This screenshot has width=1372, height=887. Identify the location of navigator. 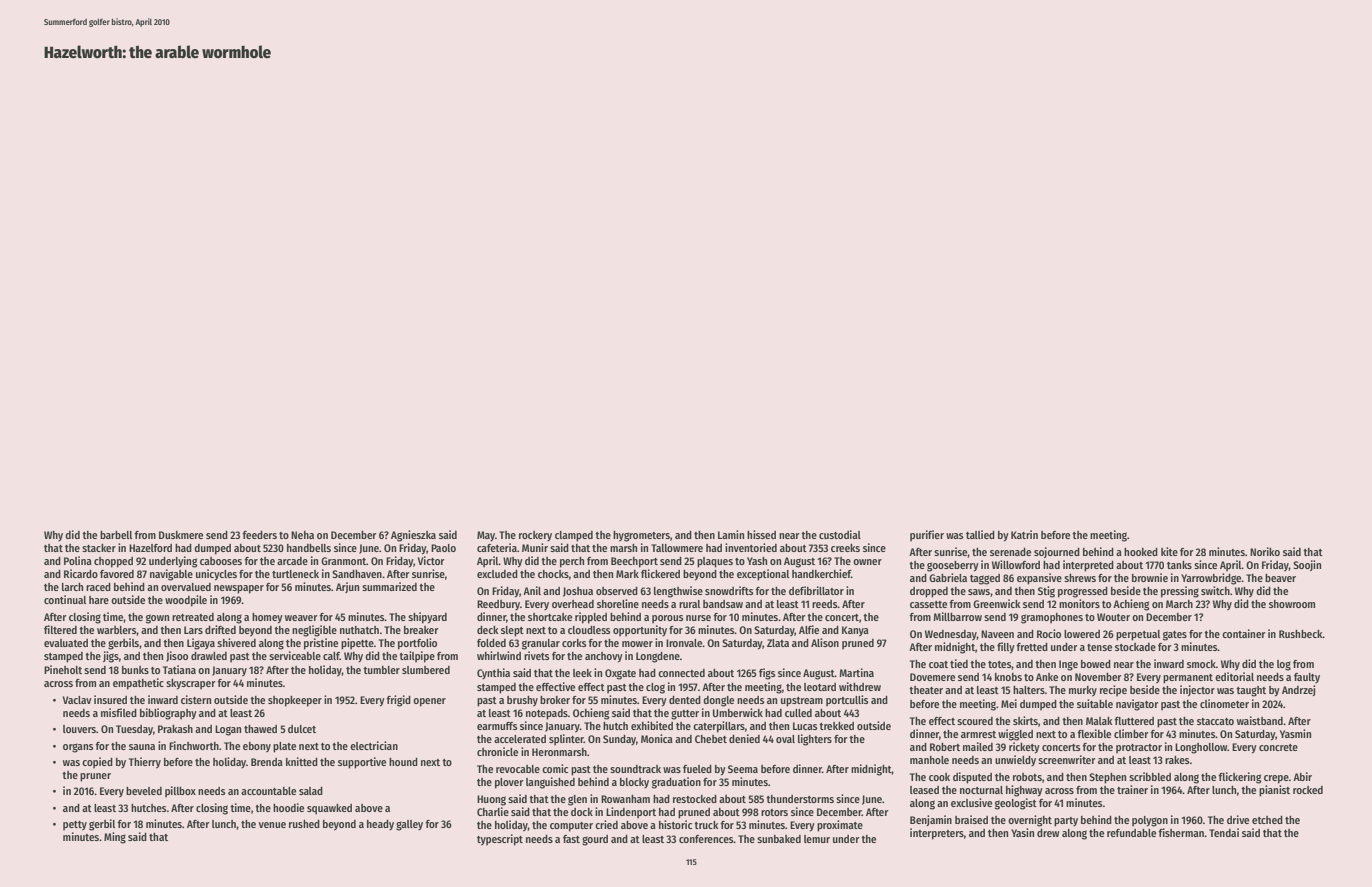
(1137, 705).
